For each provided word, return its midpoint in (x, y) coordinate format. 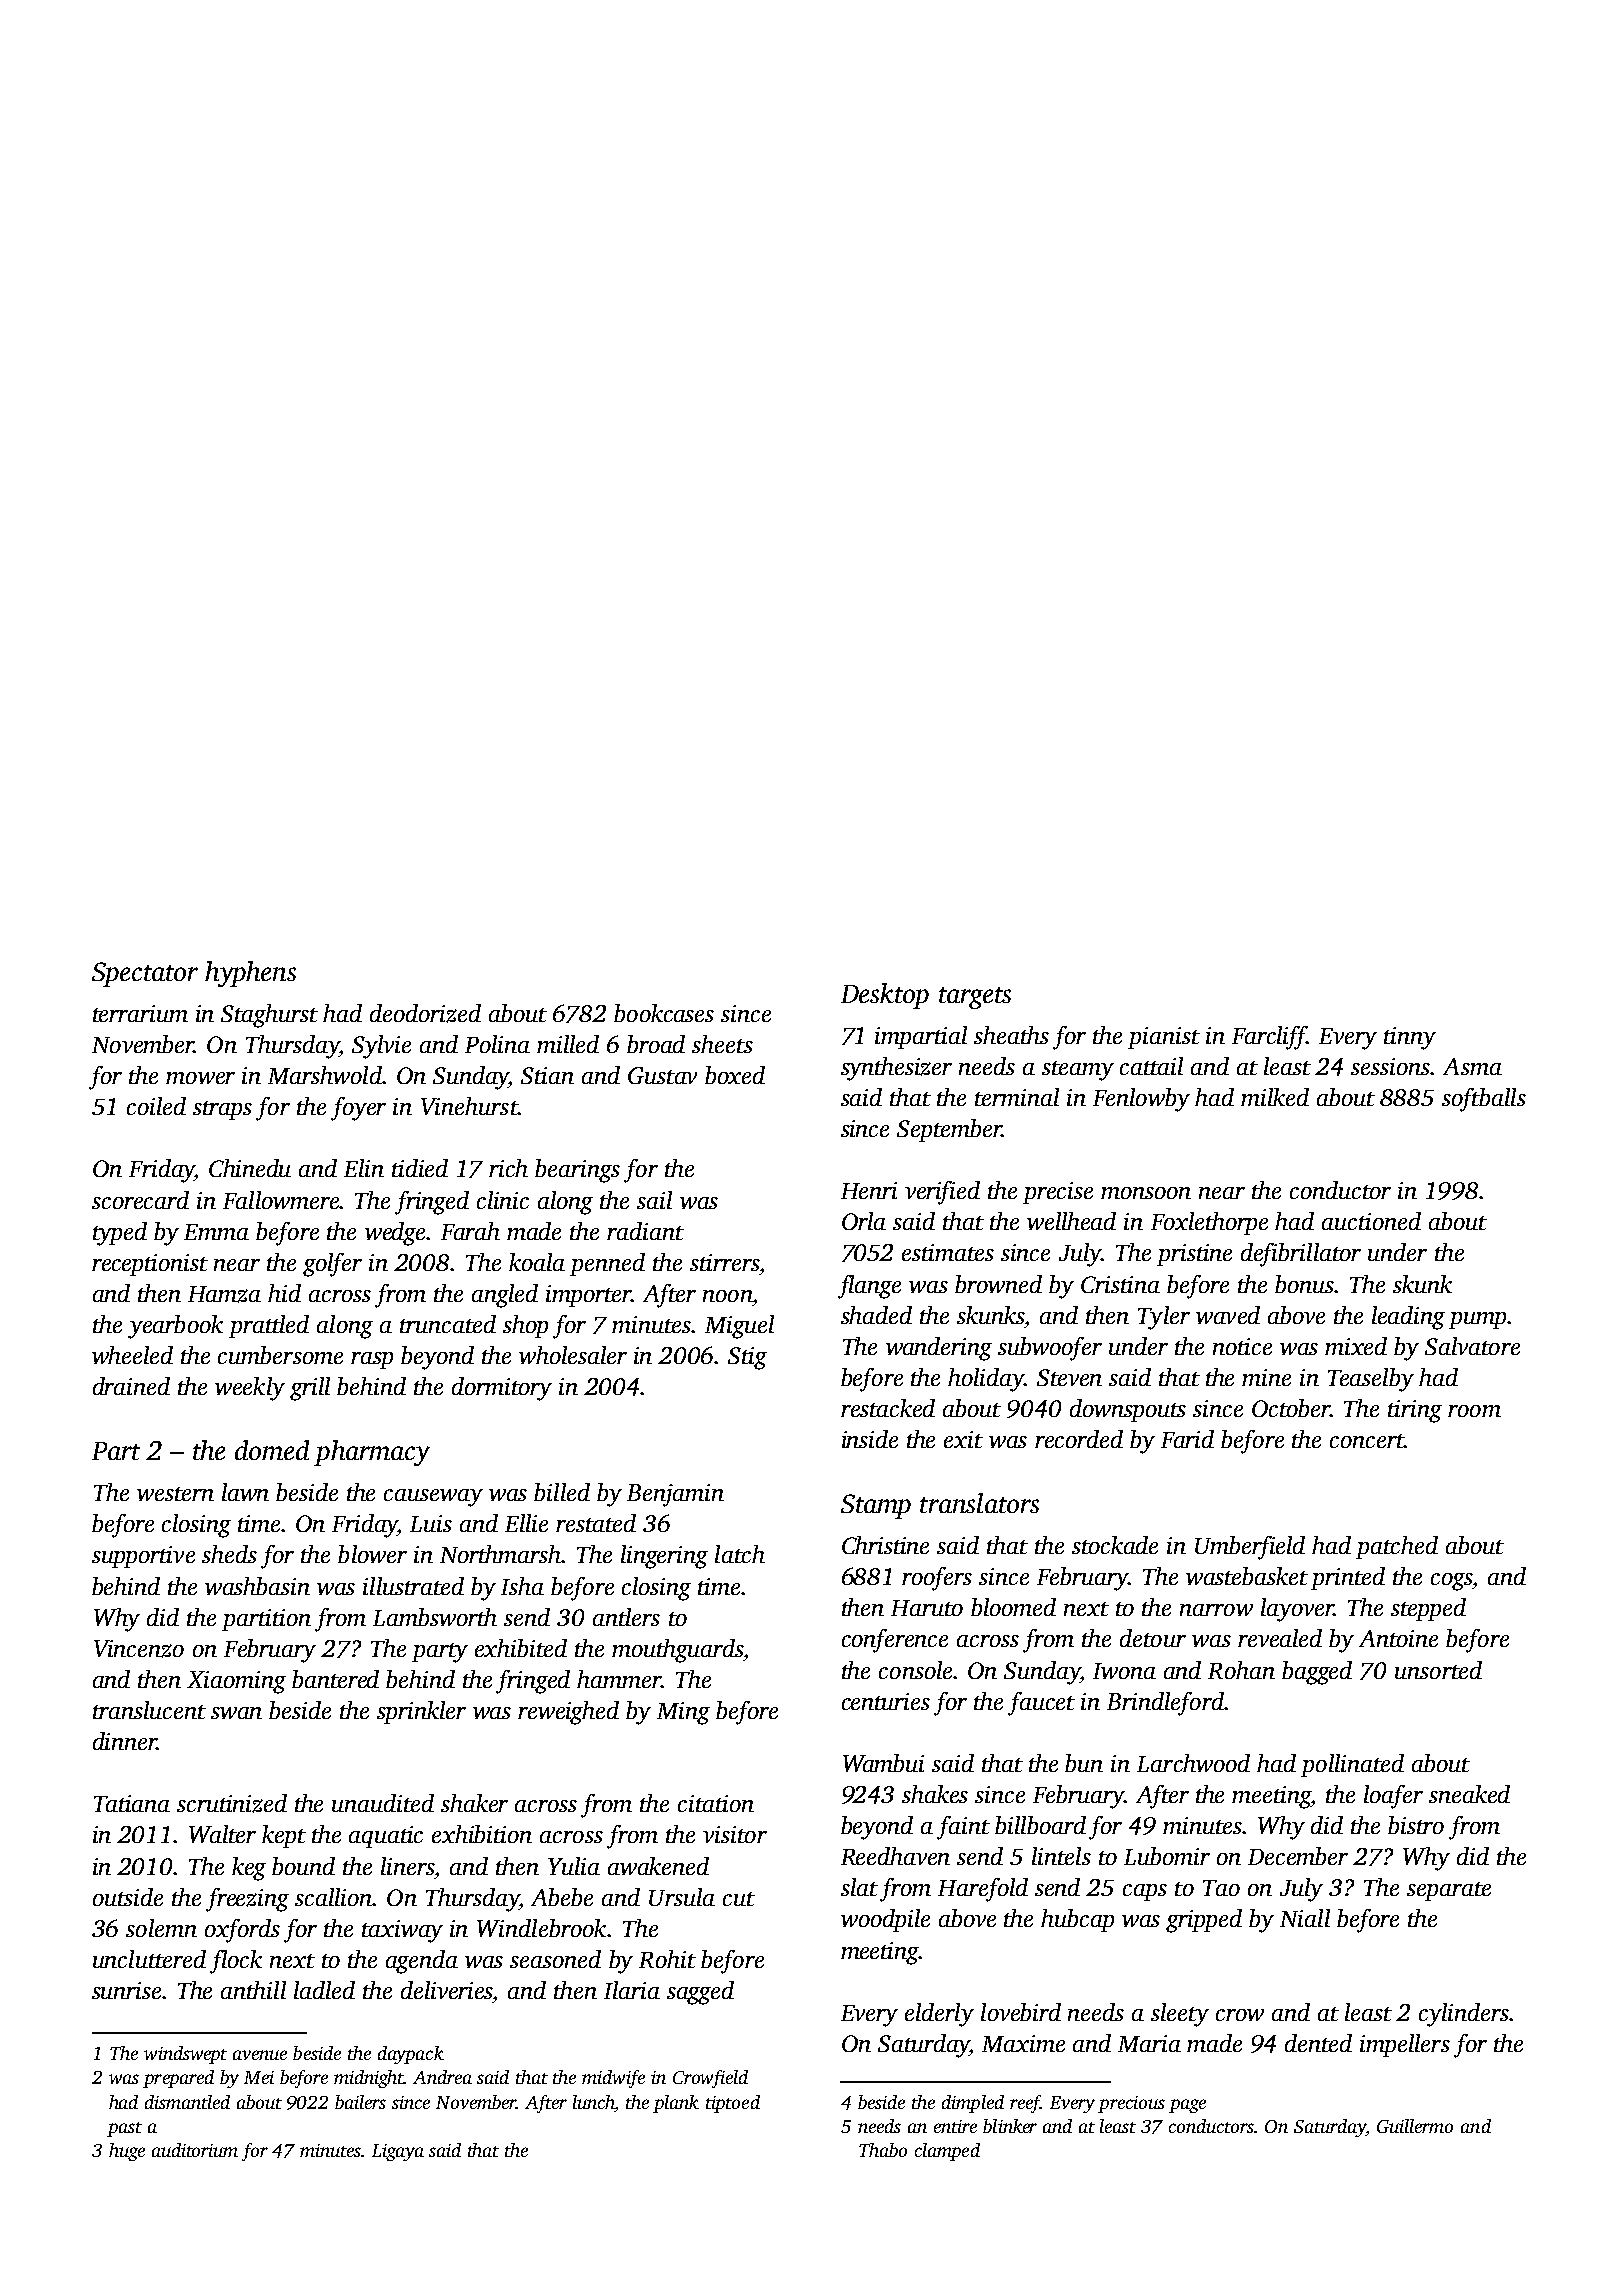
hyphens (250, 974)
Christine (885, 1545)
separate (1449, 1891)
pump (1477, 1320)
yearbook (175, 1327)
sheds (229, 1554)
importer (588, 1296)
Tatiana (132, 1803)
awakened (658, 1866)
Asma (1472, 1066)
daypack (411, 2055)
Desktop (885, 996)
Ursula (682, 1897)
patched (1397, 1547)
